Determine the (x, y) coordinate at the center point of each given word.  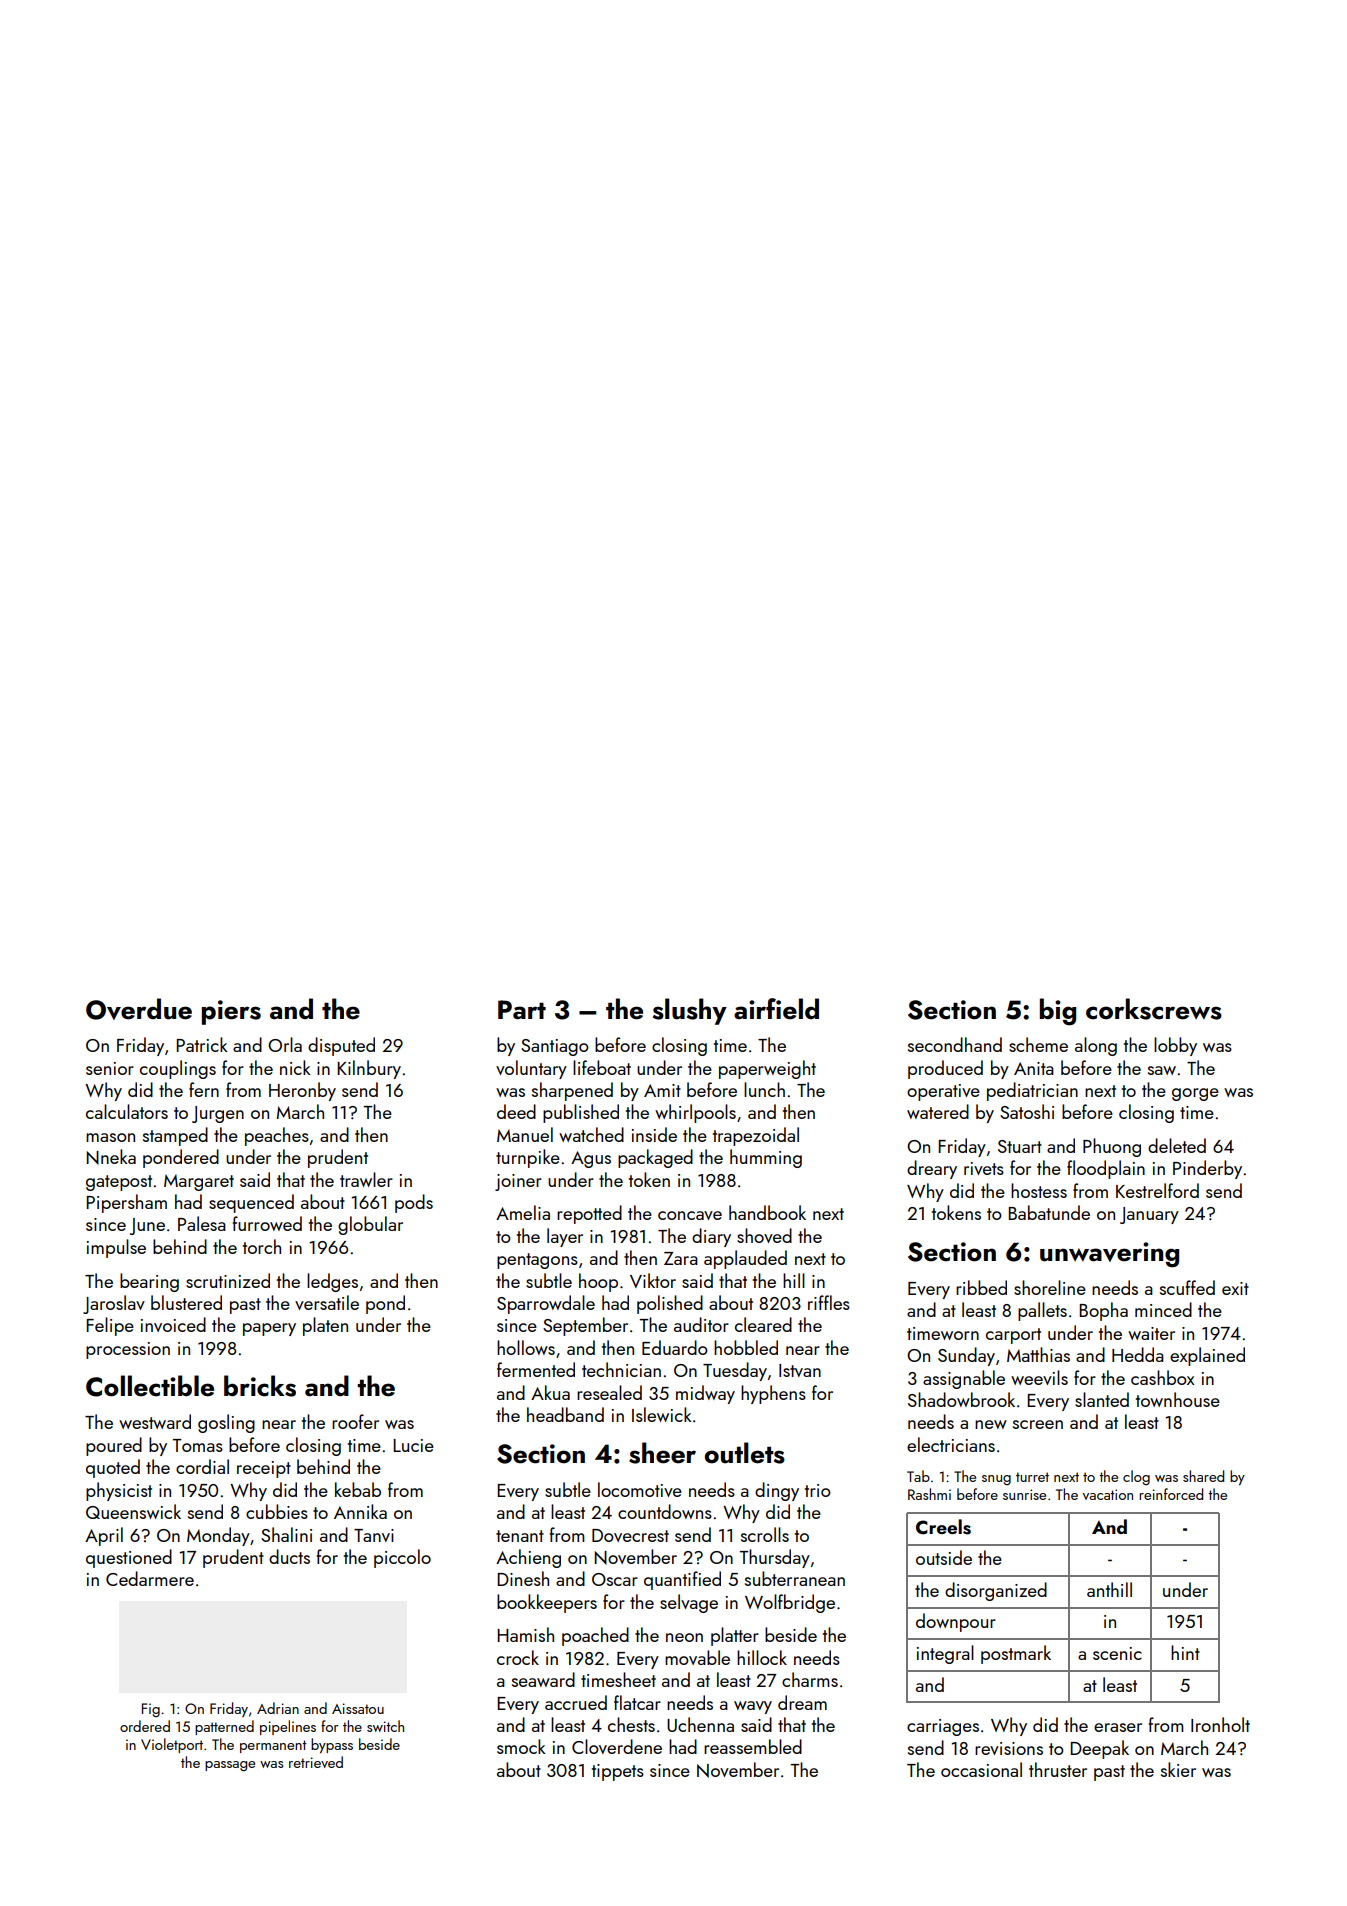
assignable (964, 1379)
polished (670, 1304)
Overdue (139, 1009)
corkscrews (1154, 1009)
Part (522, 1010)
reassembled (753, 1746)
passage (230, 1766)
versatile (327, 1302)
